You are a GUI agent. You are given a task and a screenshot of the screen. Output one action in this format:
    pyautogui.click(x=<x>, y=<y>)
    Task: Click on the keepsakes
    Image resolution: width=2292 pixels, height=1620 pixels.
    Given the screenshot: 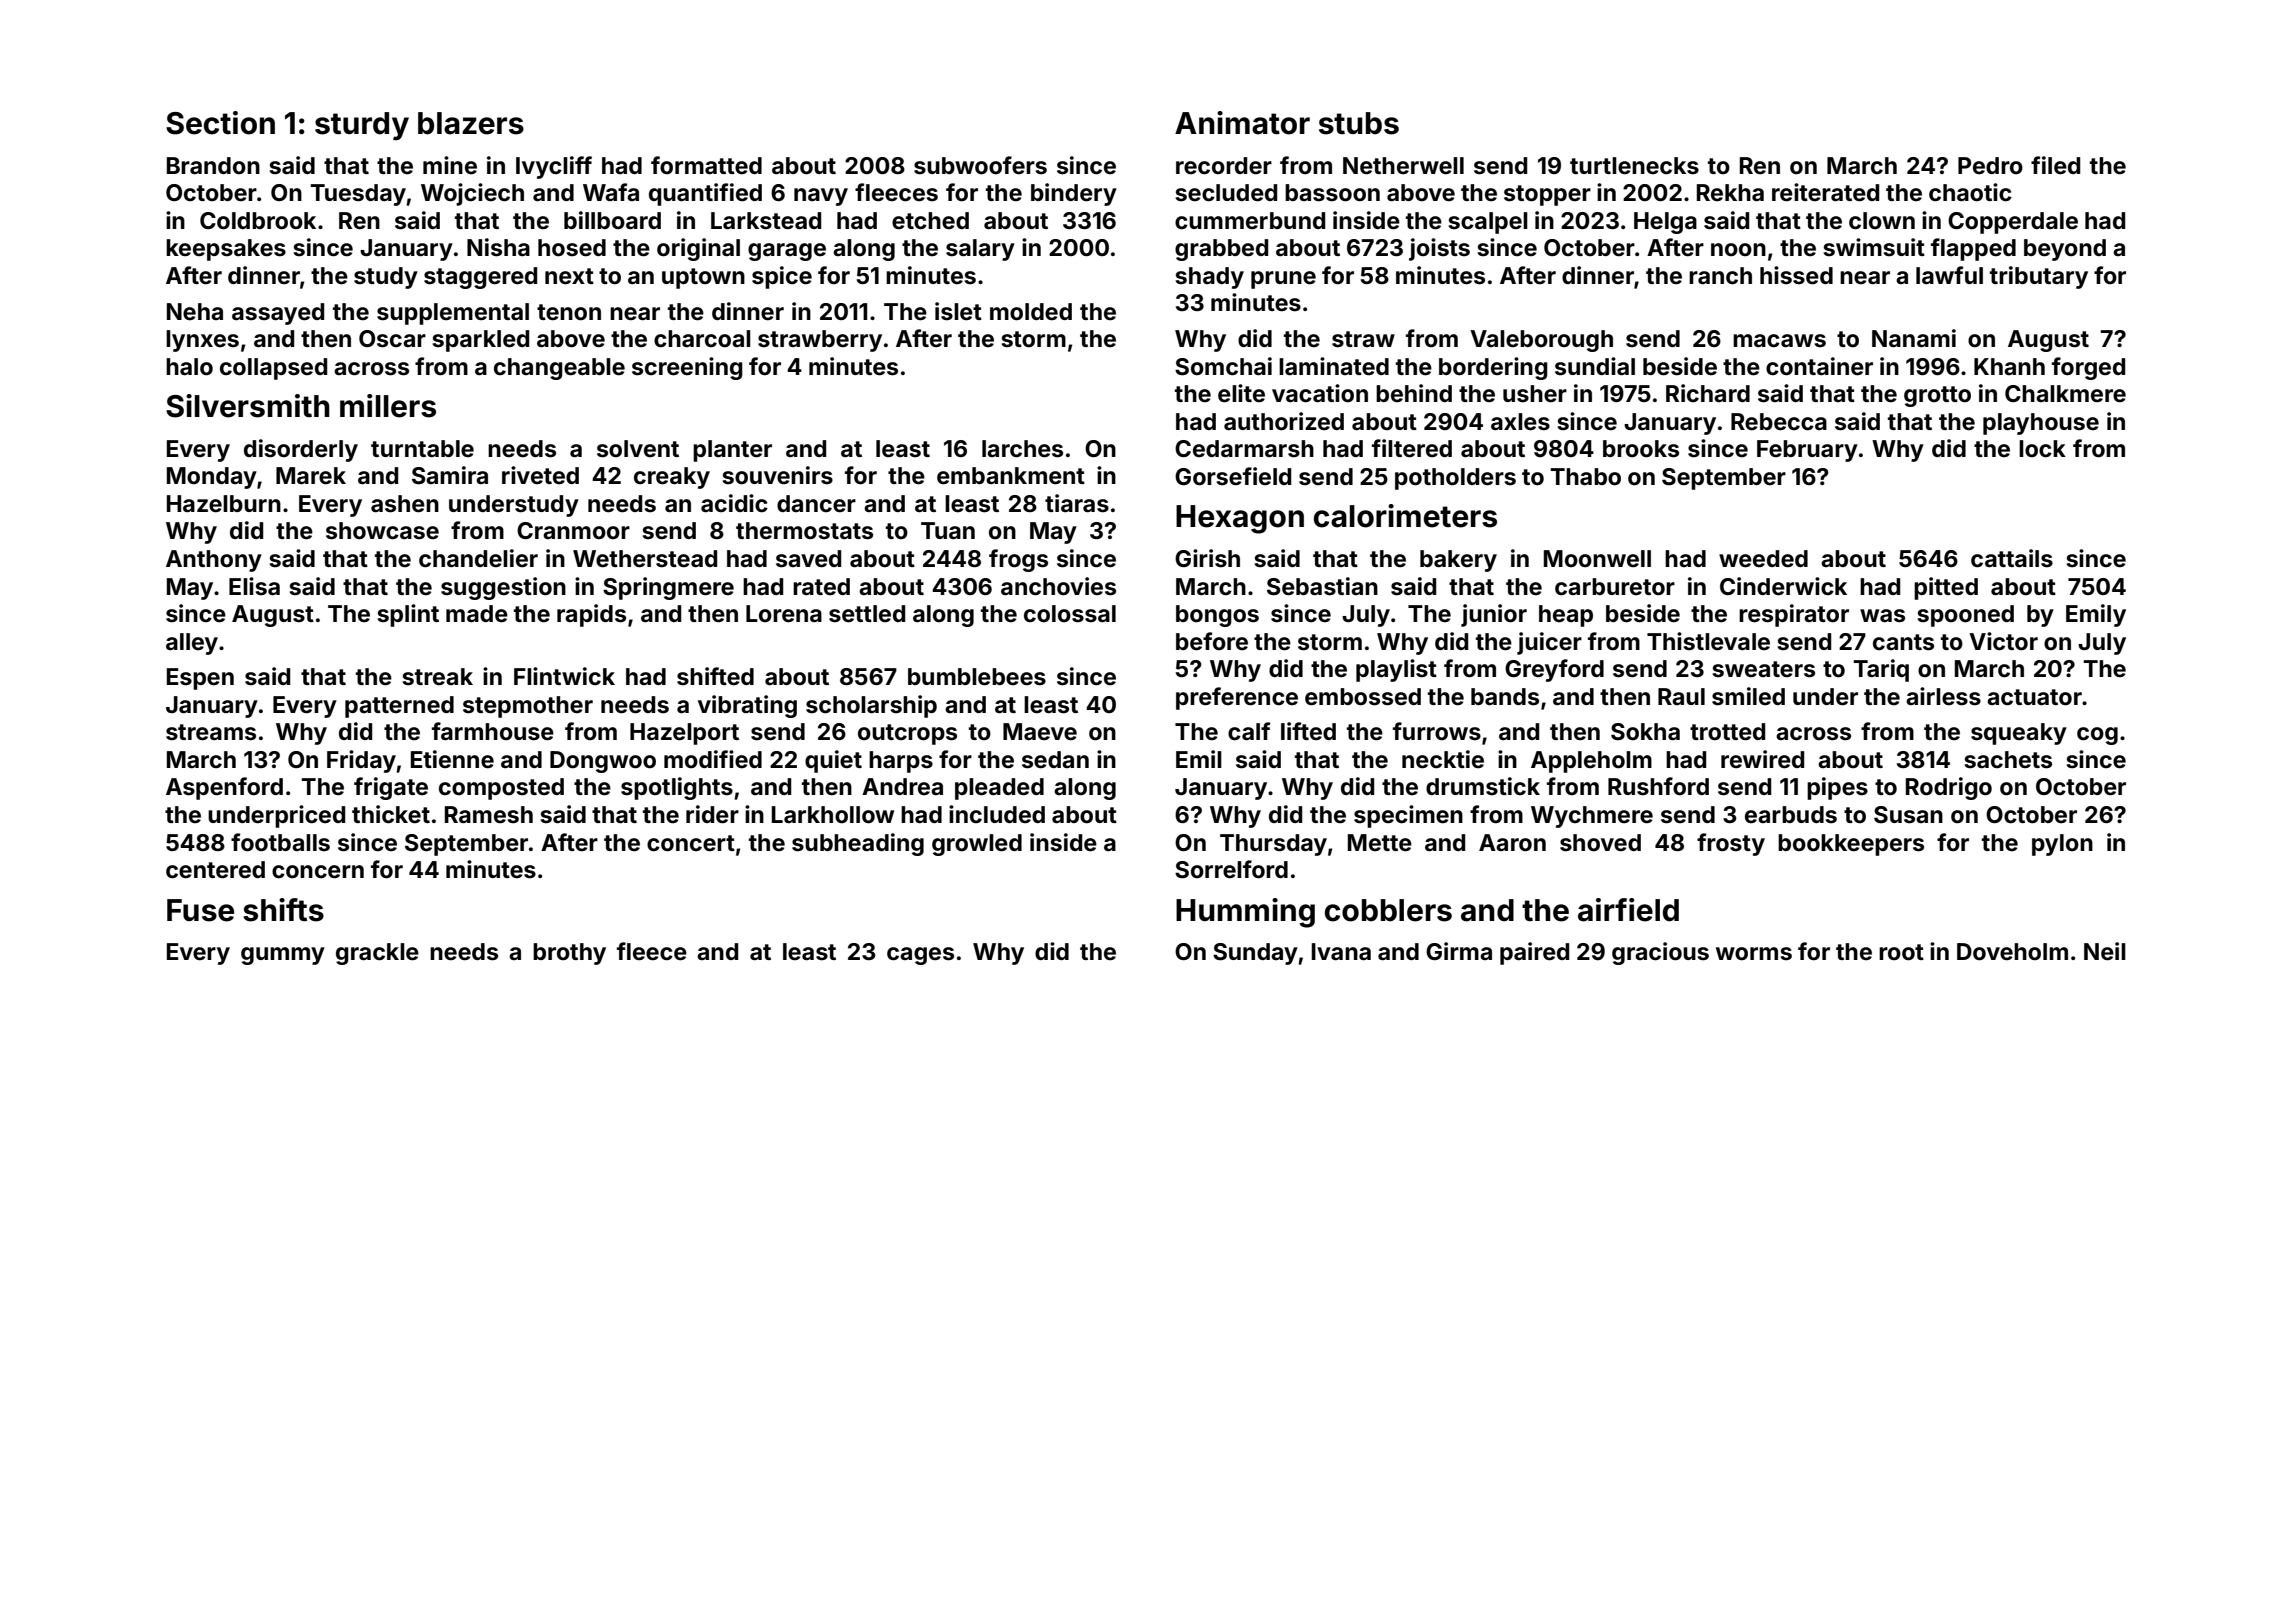 What is the action you would take?
    pyautogui.click(x=226, y=250)
